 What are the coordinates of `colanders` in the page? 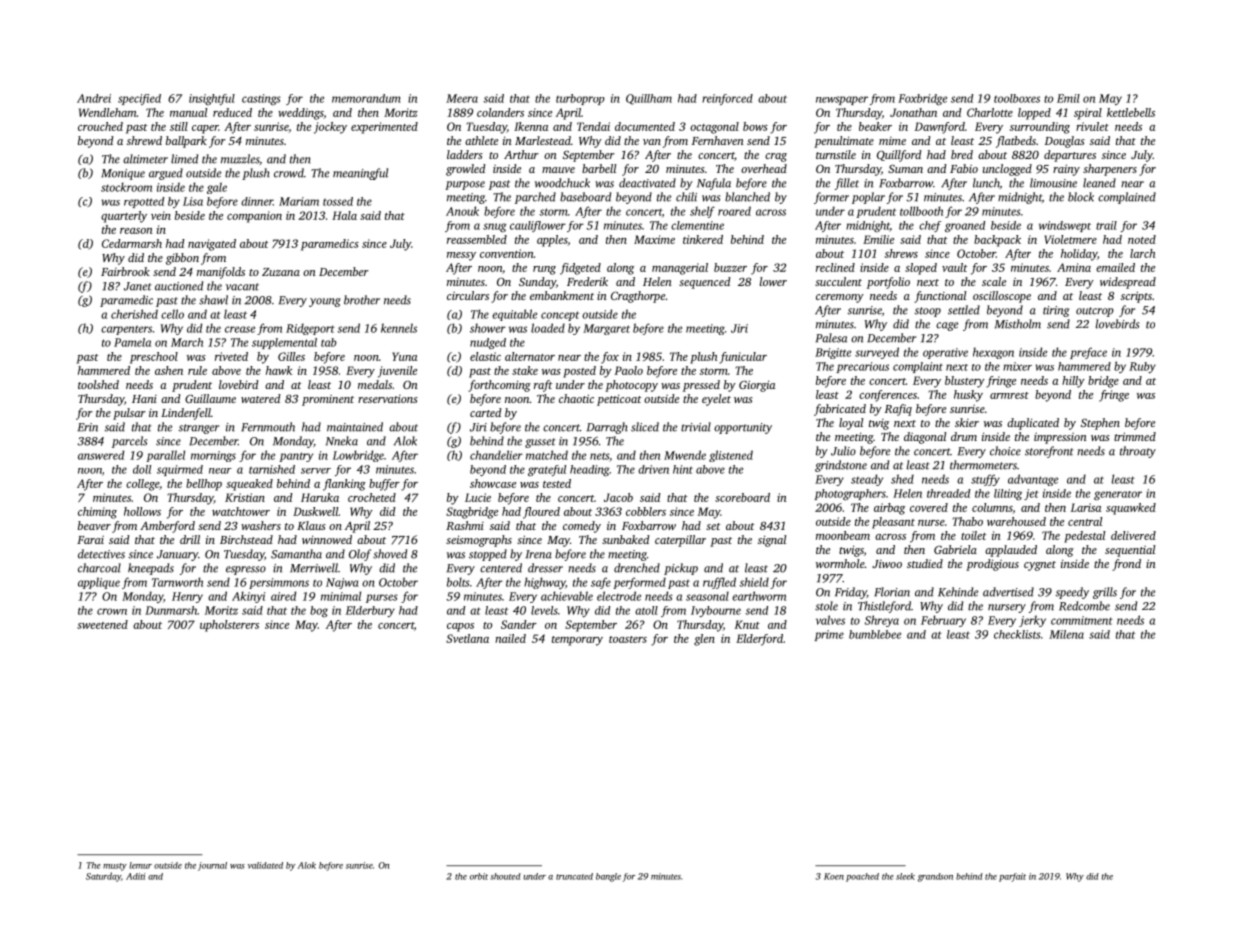 It's located at (500, 112).
